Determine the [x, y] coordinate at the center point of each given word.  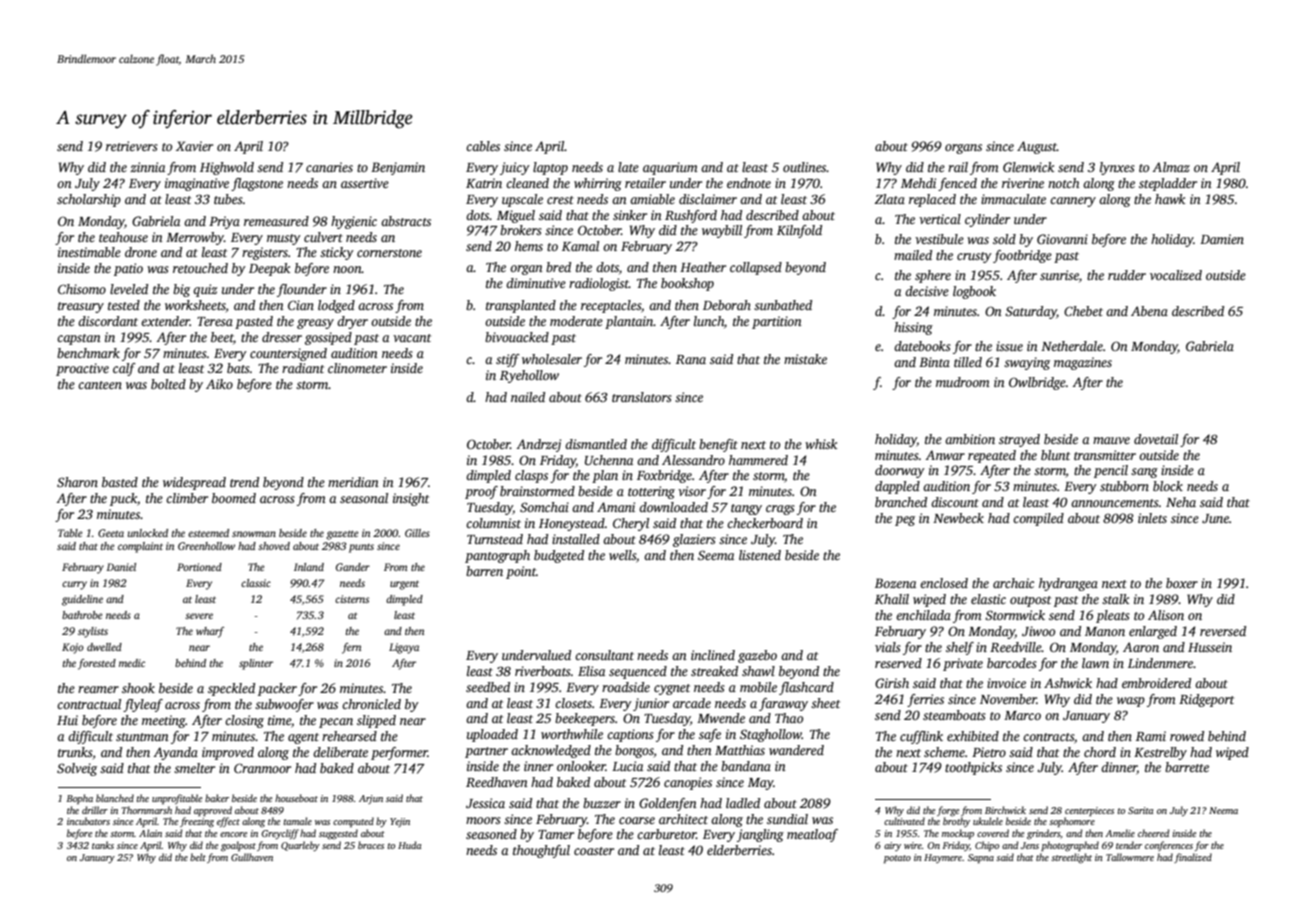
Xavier [194, 146]
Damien [1222, 239]
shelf [960, 648]
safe [710, 735]
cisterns [352, 599]
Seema [716, 555]
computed [353, 822]
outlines [805, 167]
